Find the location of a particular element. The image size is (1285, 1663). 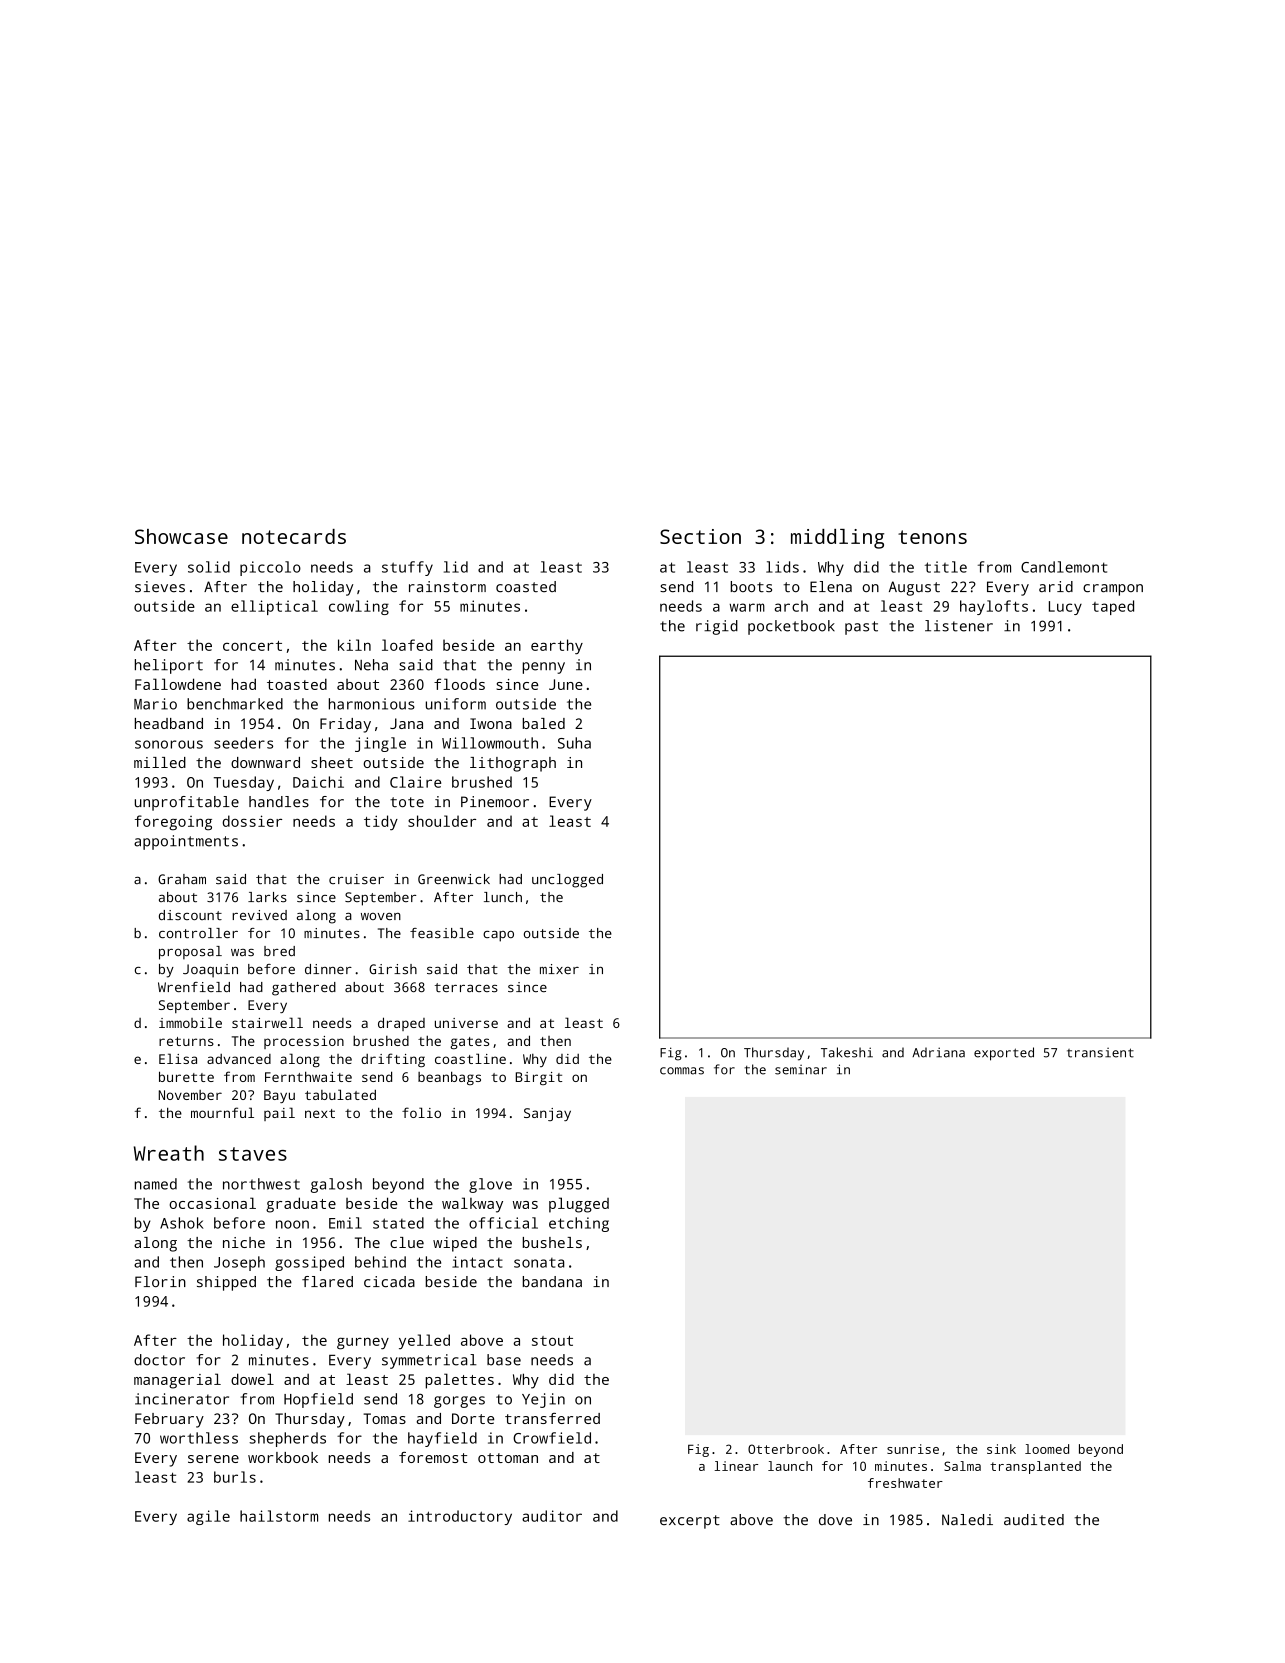

Showcase is located at coordinates (181, 536).
